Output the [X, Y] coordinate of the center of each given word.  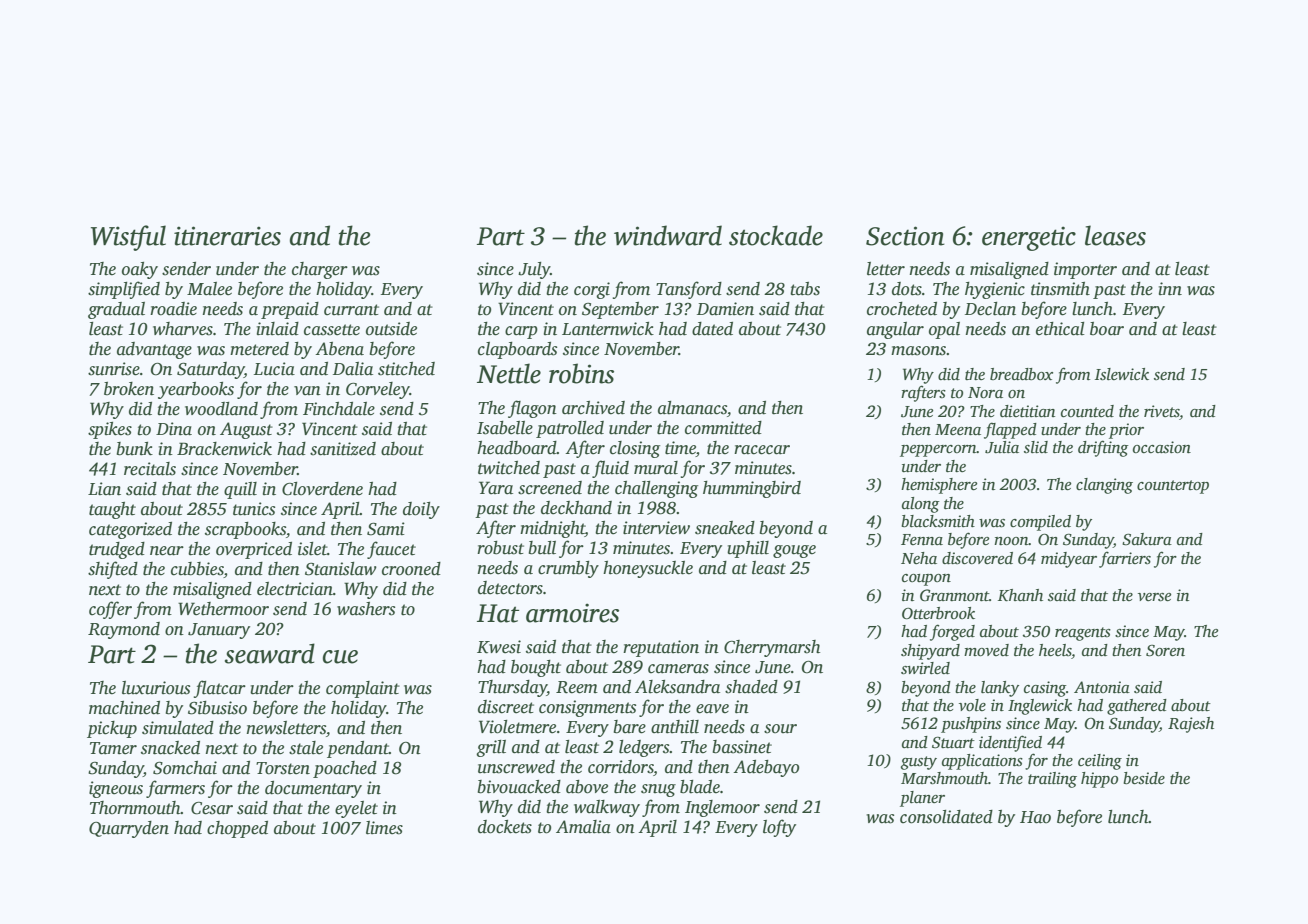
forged [952, 632]
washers [366, 609]
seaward [270, 653]
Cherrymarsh [772, 648]
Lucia [274, 369]
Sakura [1147, 539]
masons [918, 351]
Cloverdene [322, 489]
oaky [140, 270]
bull [542, 548]
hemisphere [939, 486]
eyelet [356, 809]
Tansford [689, 290]
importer [1085, 270]
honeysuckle [648, 569]
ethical [1060, 329]
